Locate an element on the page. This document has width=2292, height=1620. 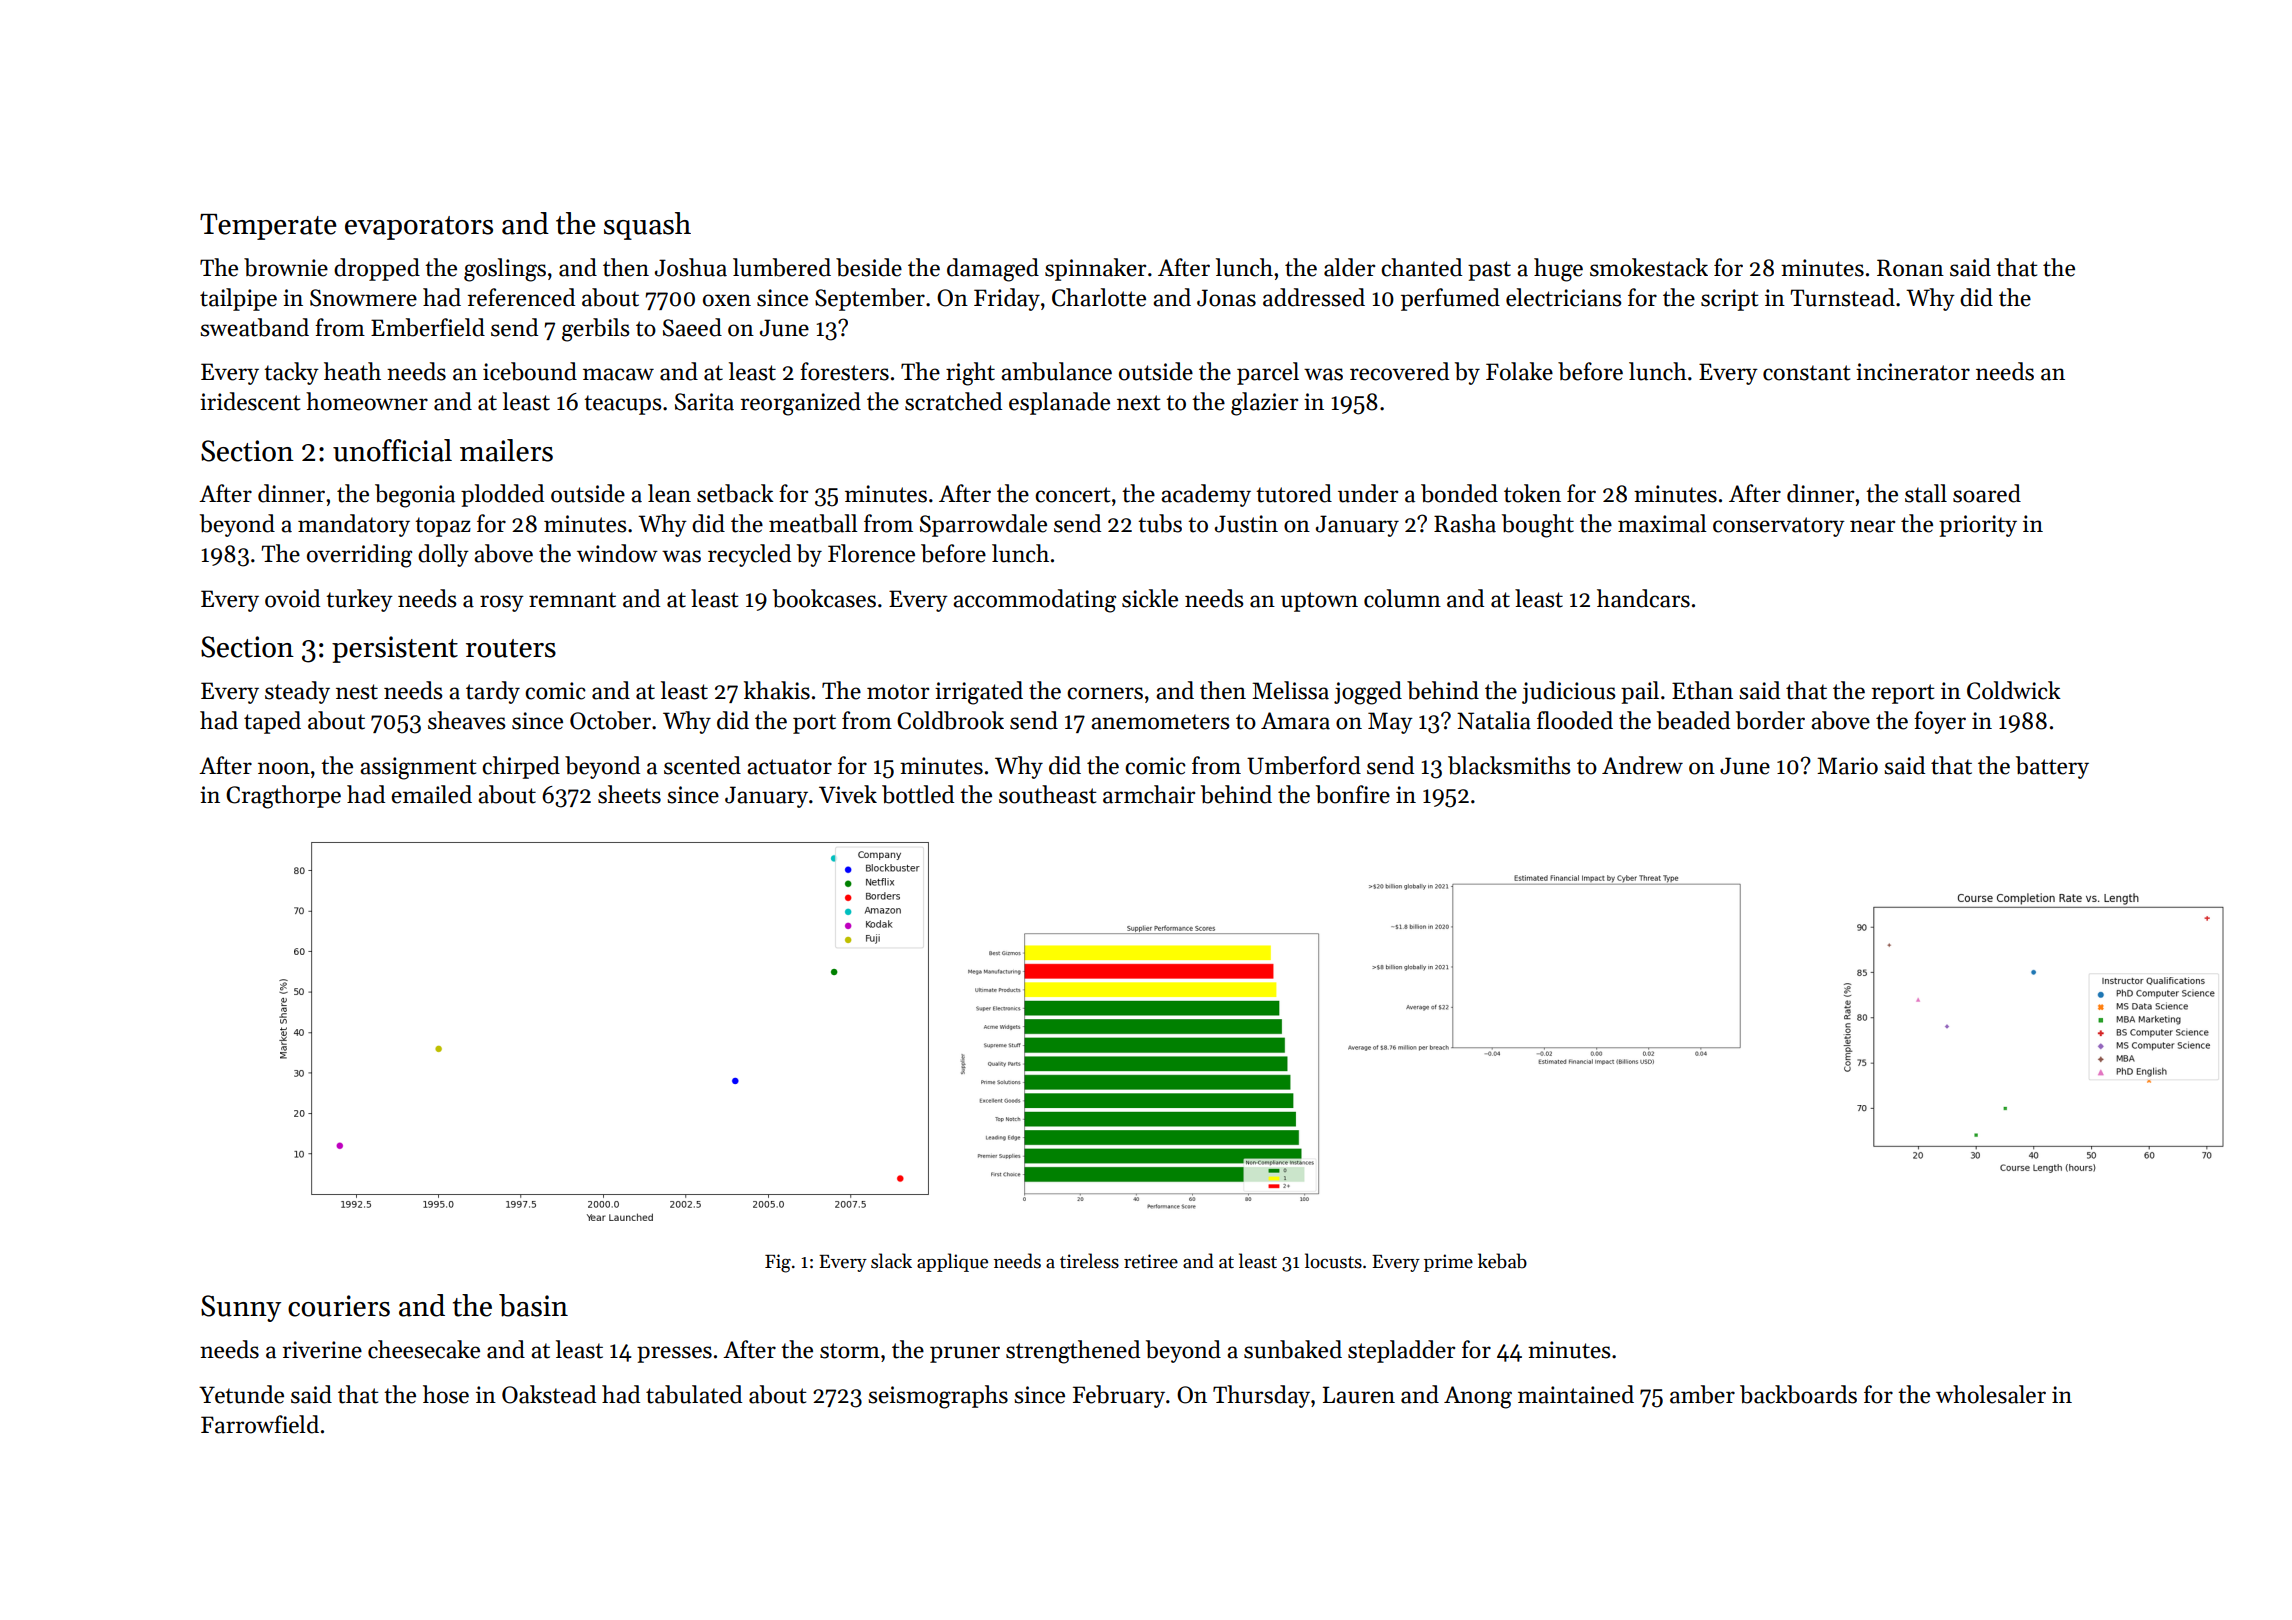
wholesaler is located at coordinates (1991, 1394).
